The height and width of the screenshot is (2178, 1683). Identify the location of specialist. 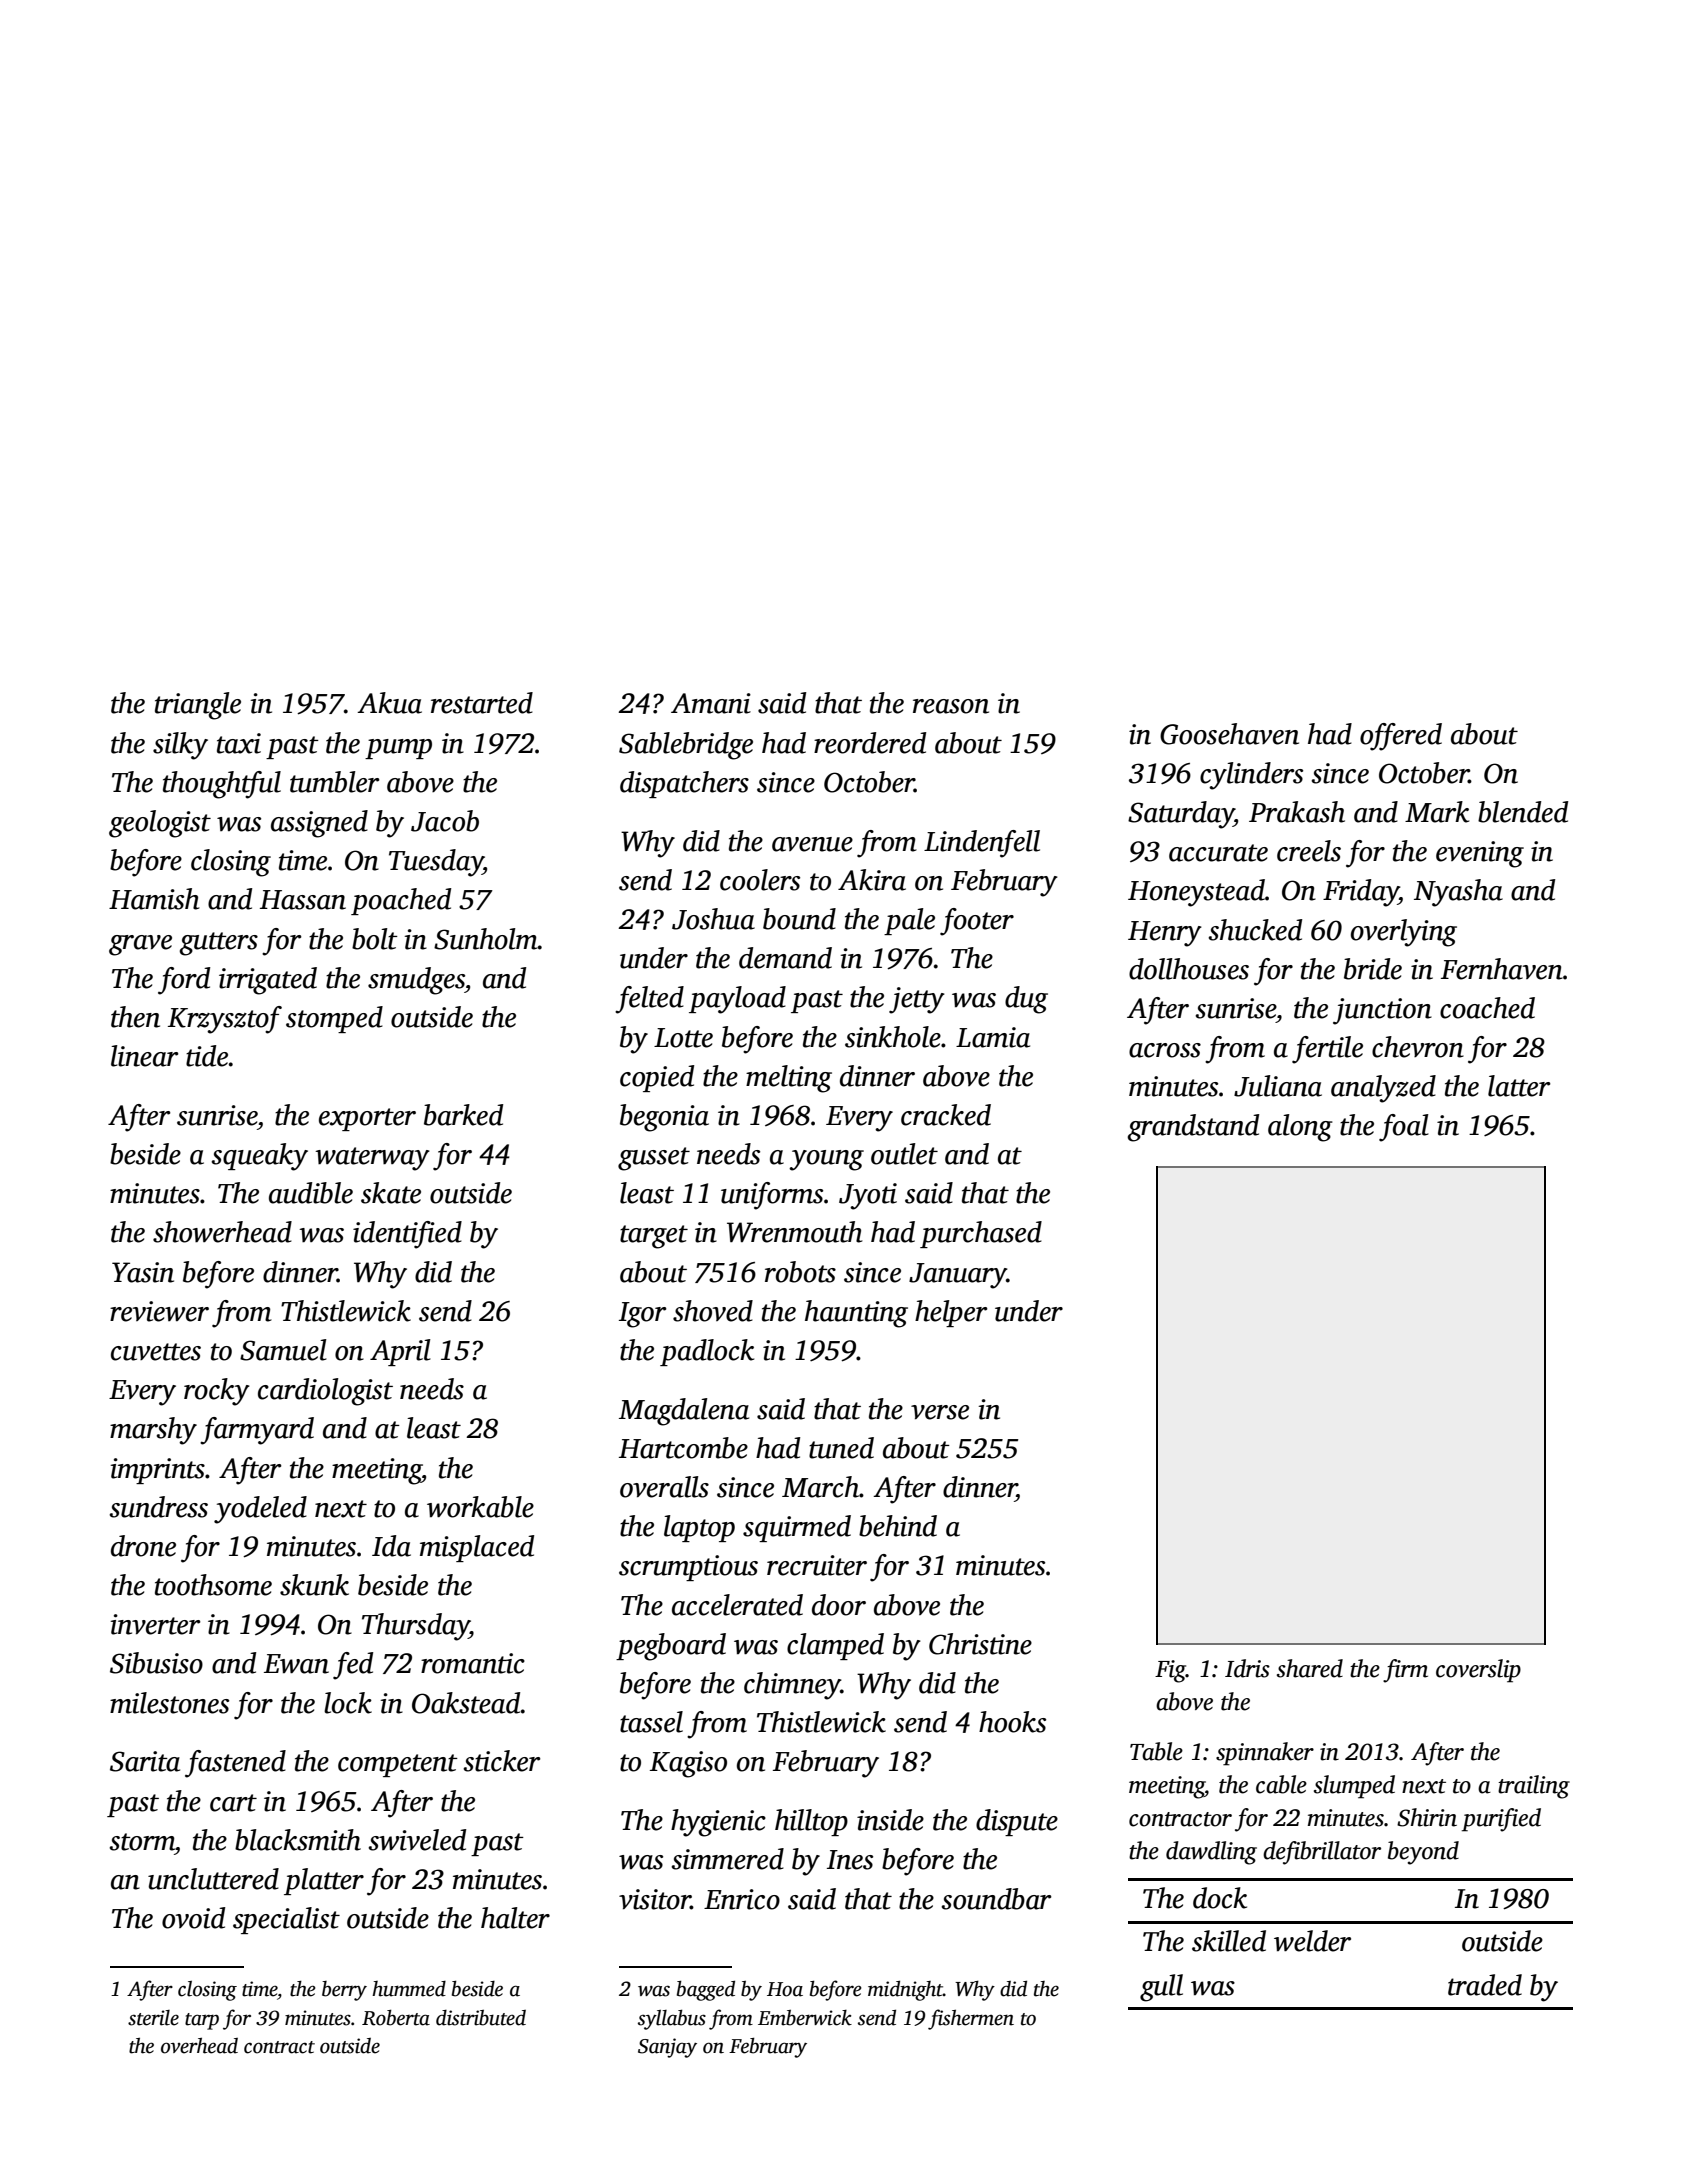
(286, 1920).
